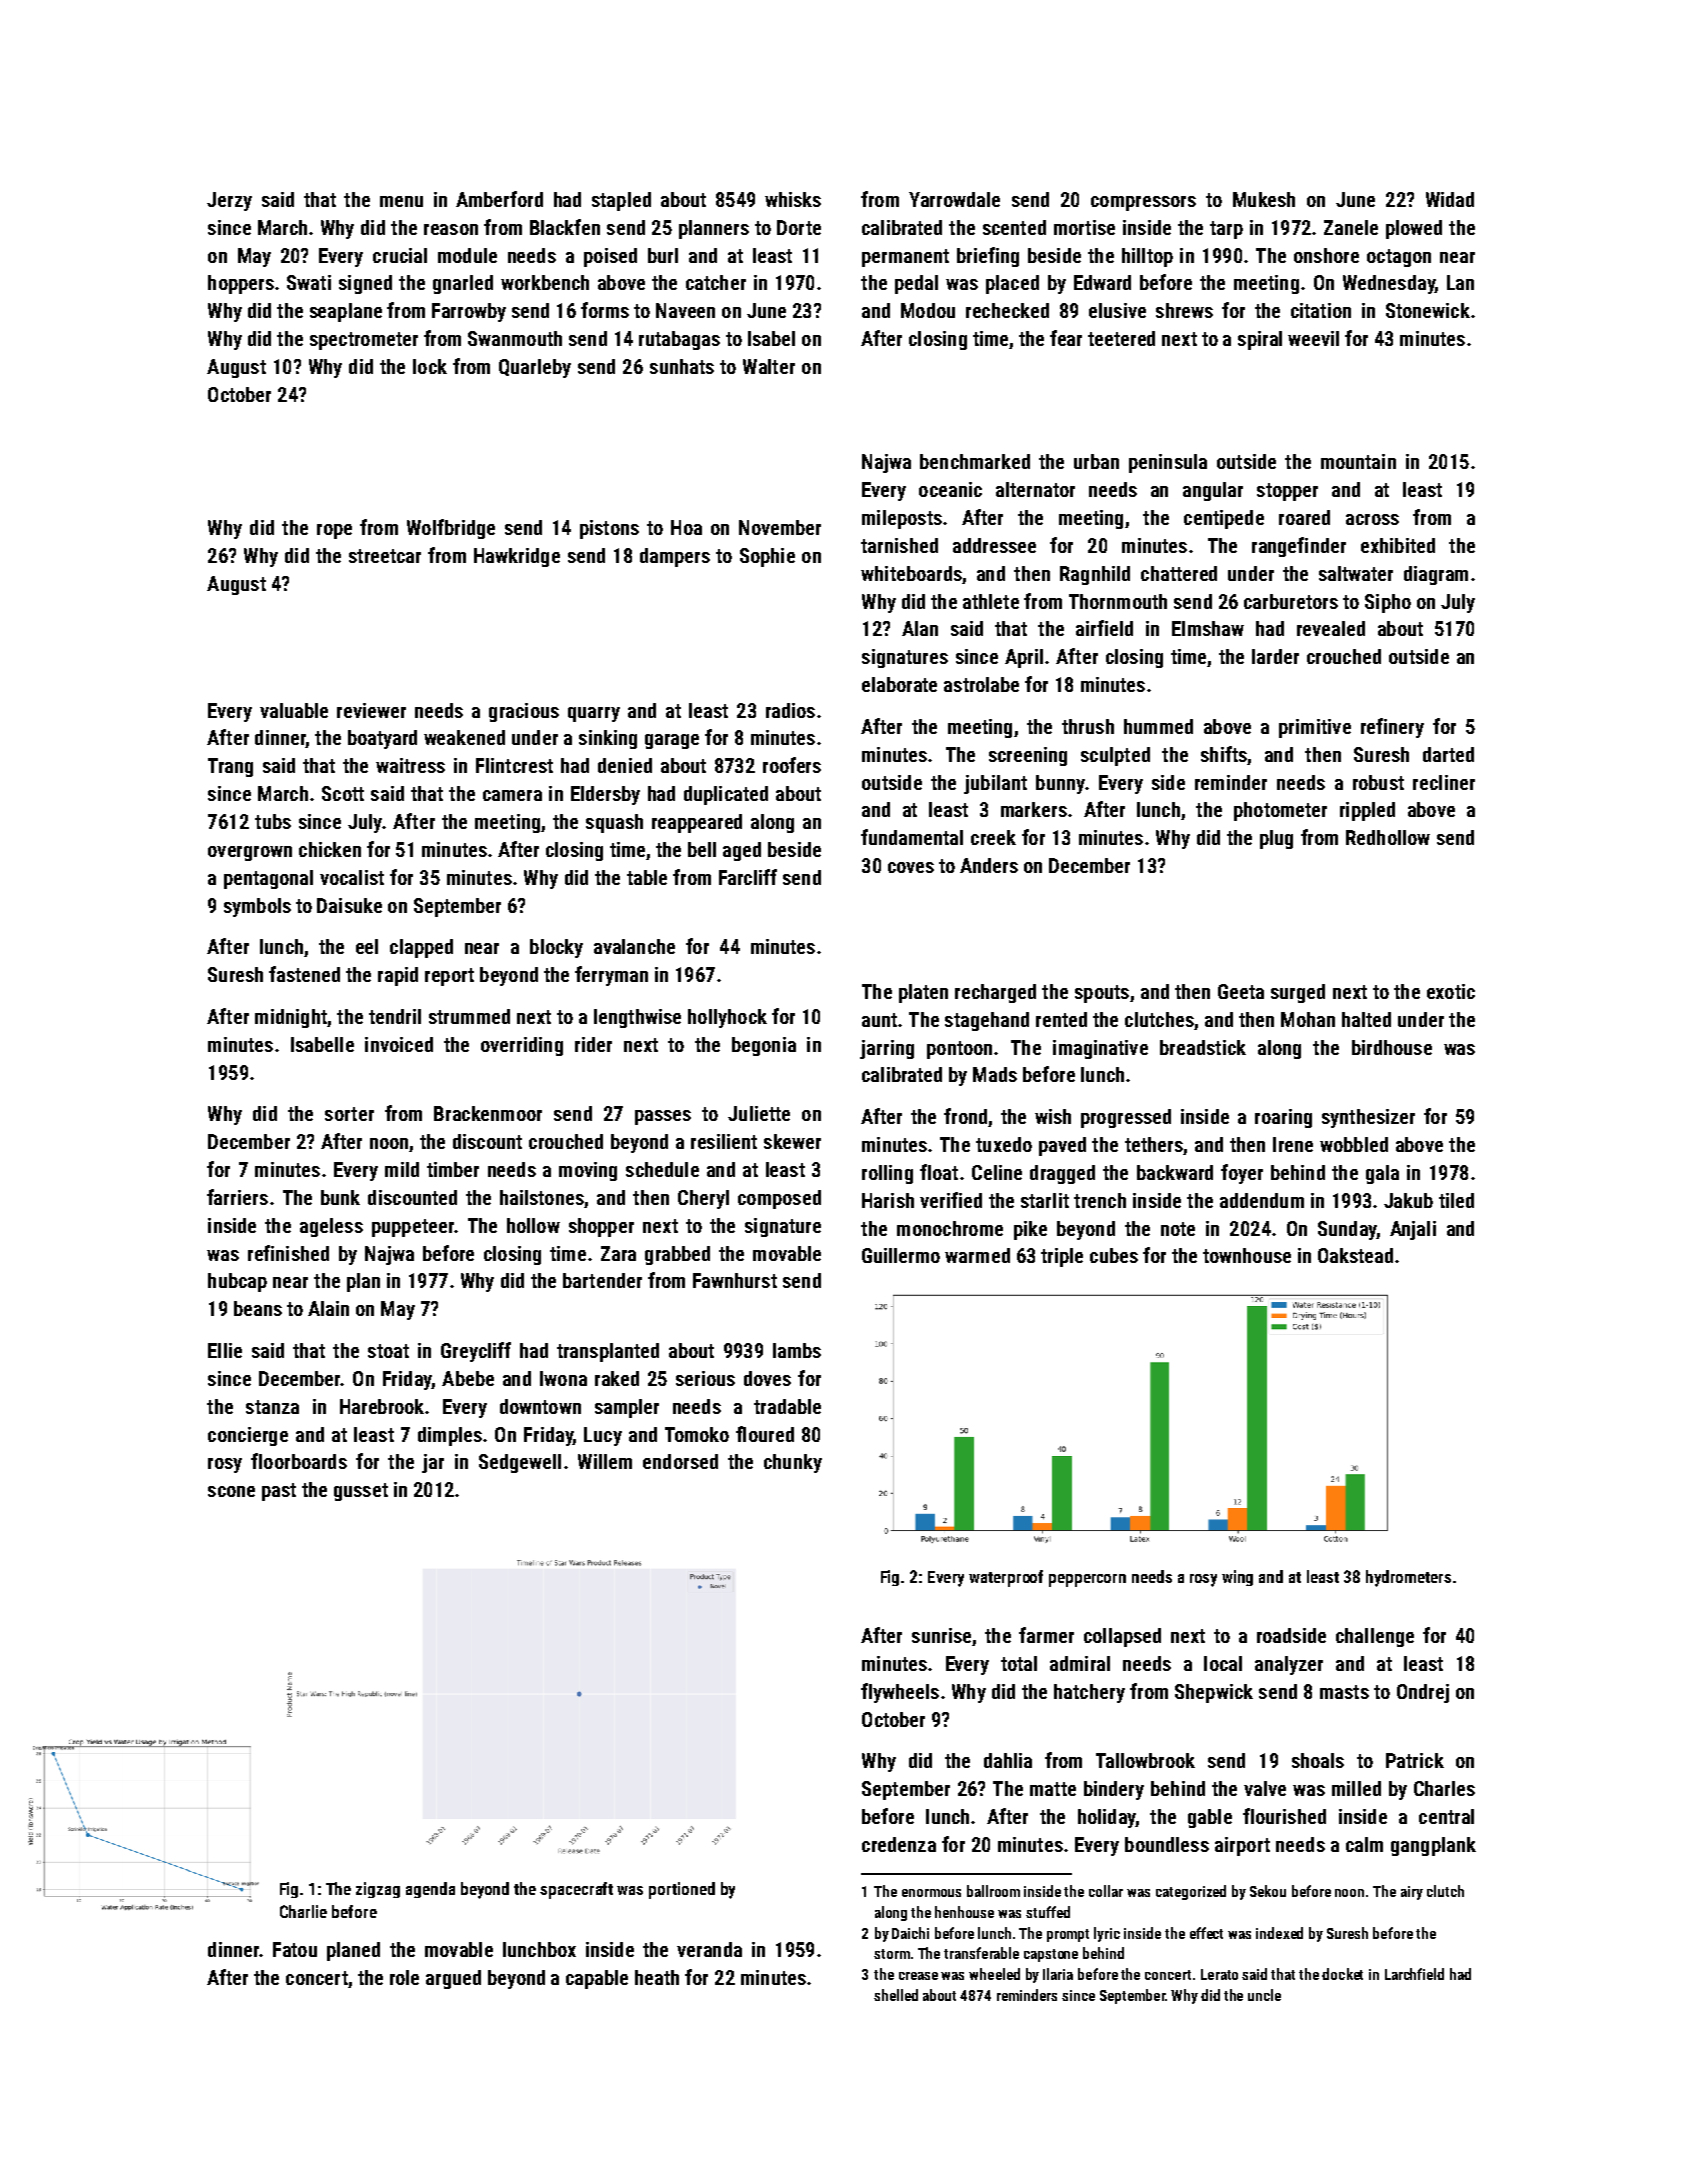 Image resolution: width=1683 pixels, height=2178 pixels. Describe the element at coordinates (621, 201) in the screenshot. I see `stapled` at that location.
